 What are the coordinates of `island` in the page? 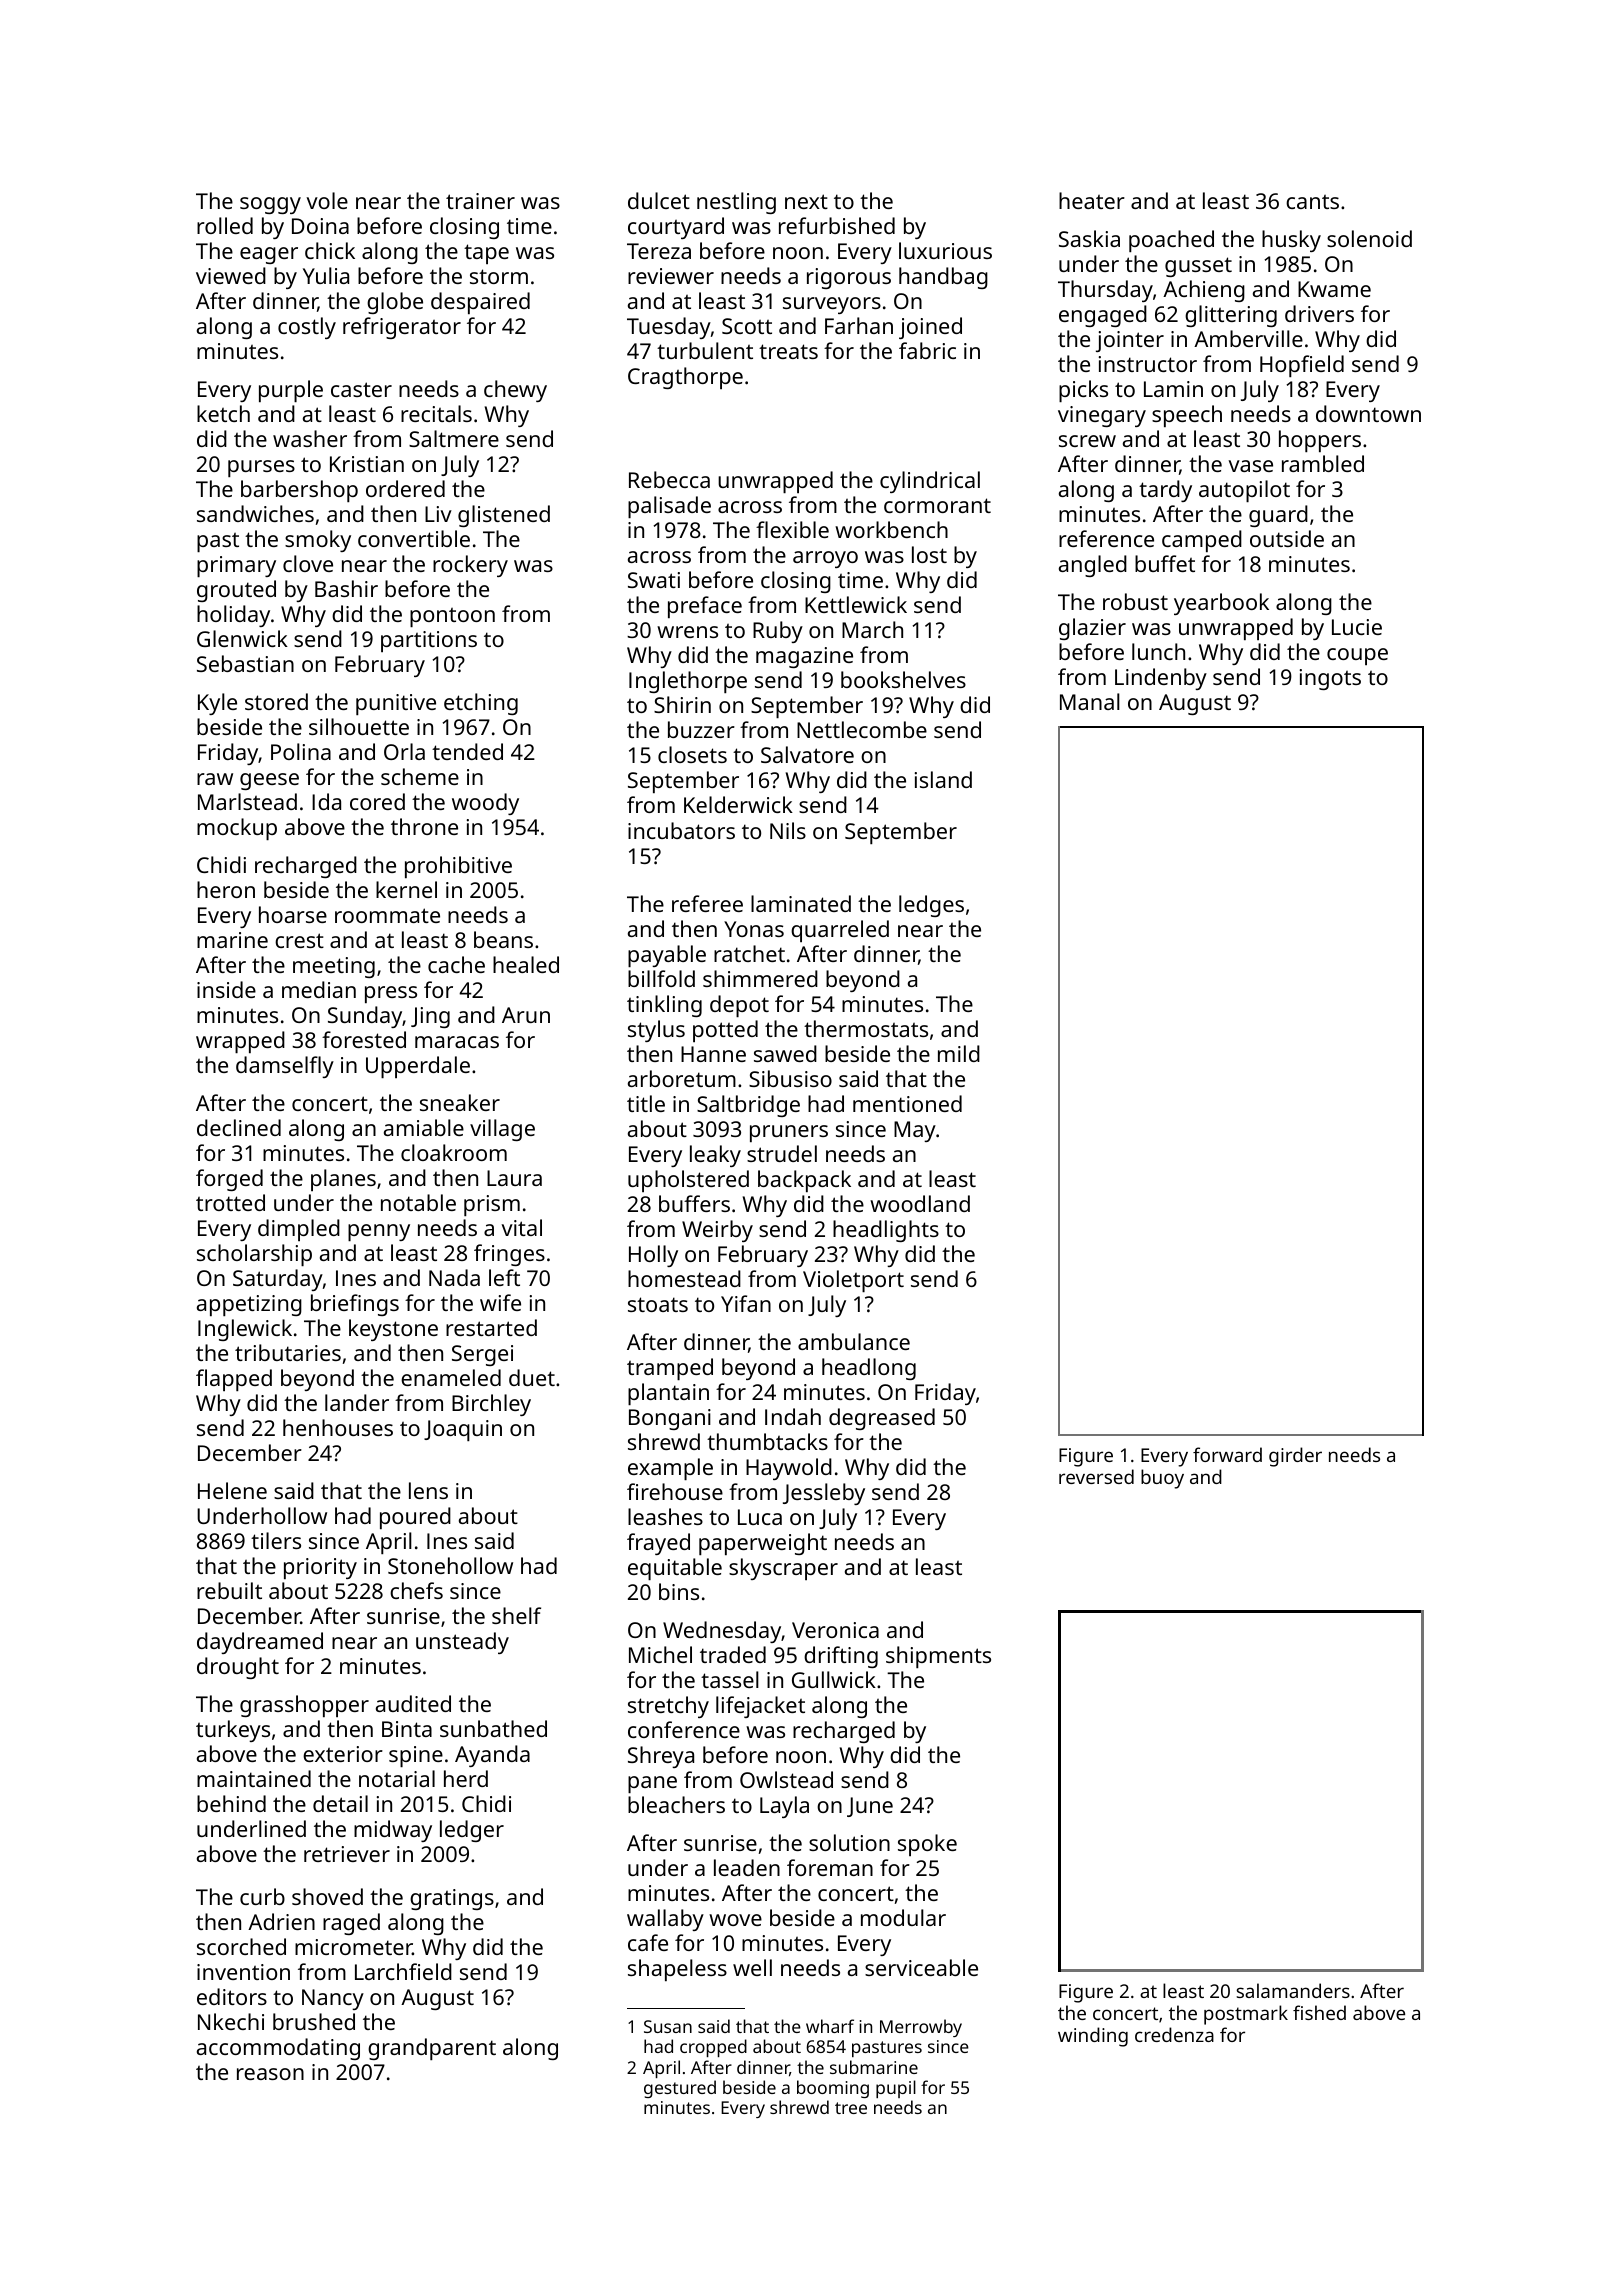 It's located at (943, 779).
